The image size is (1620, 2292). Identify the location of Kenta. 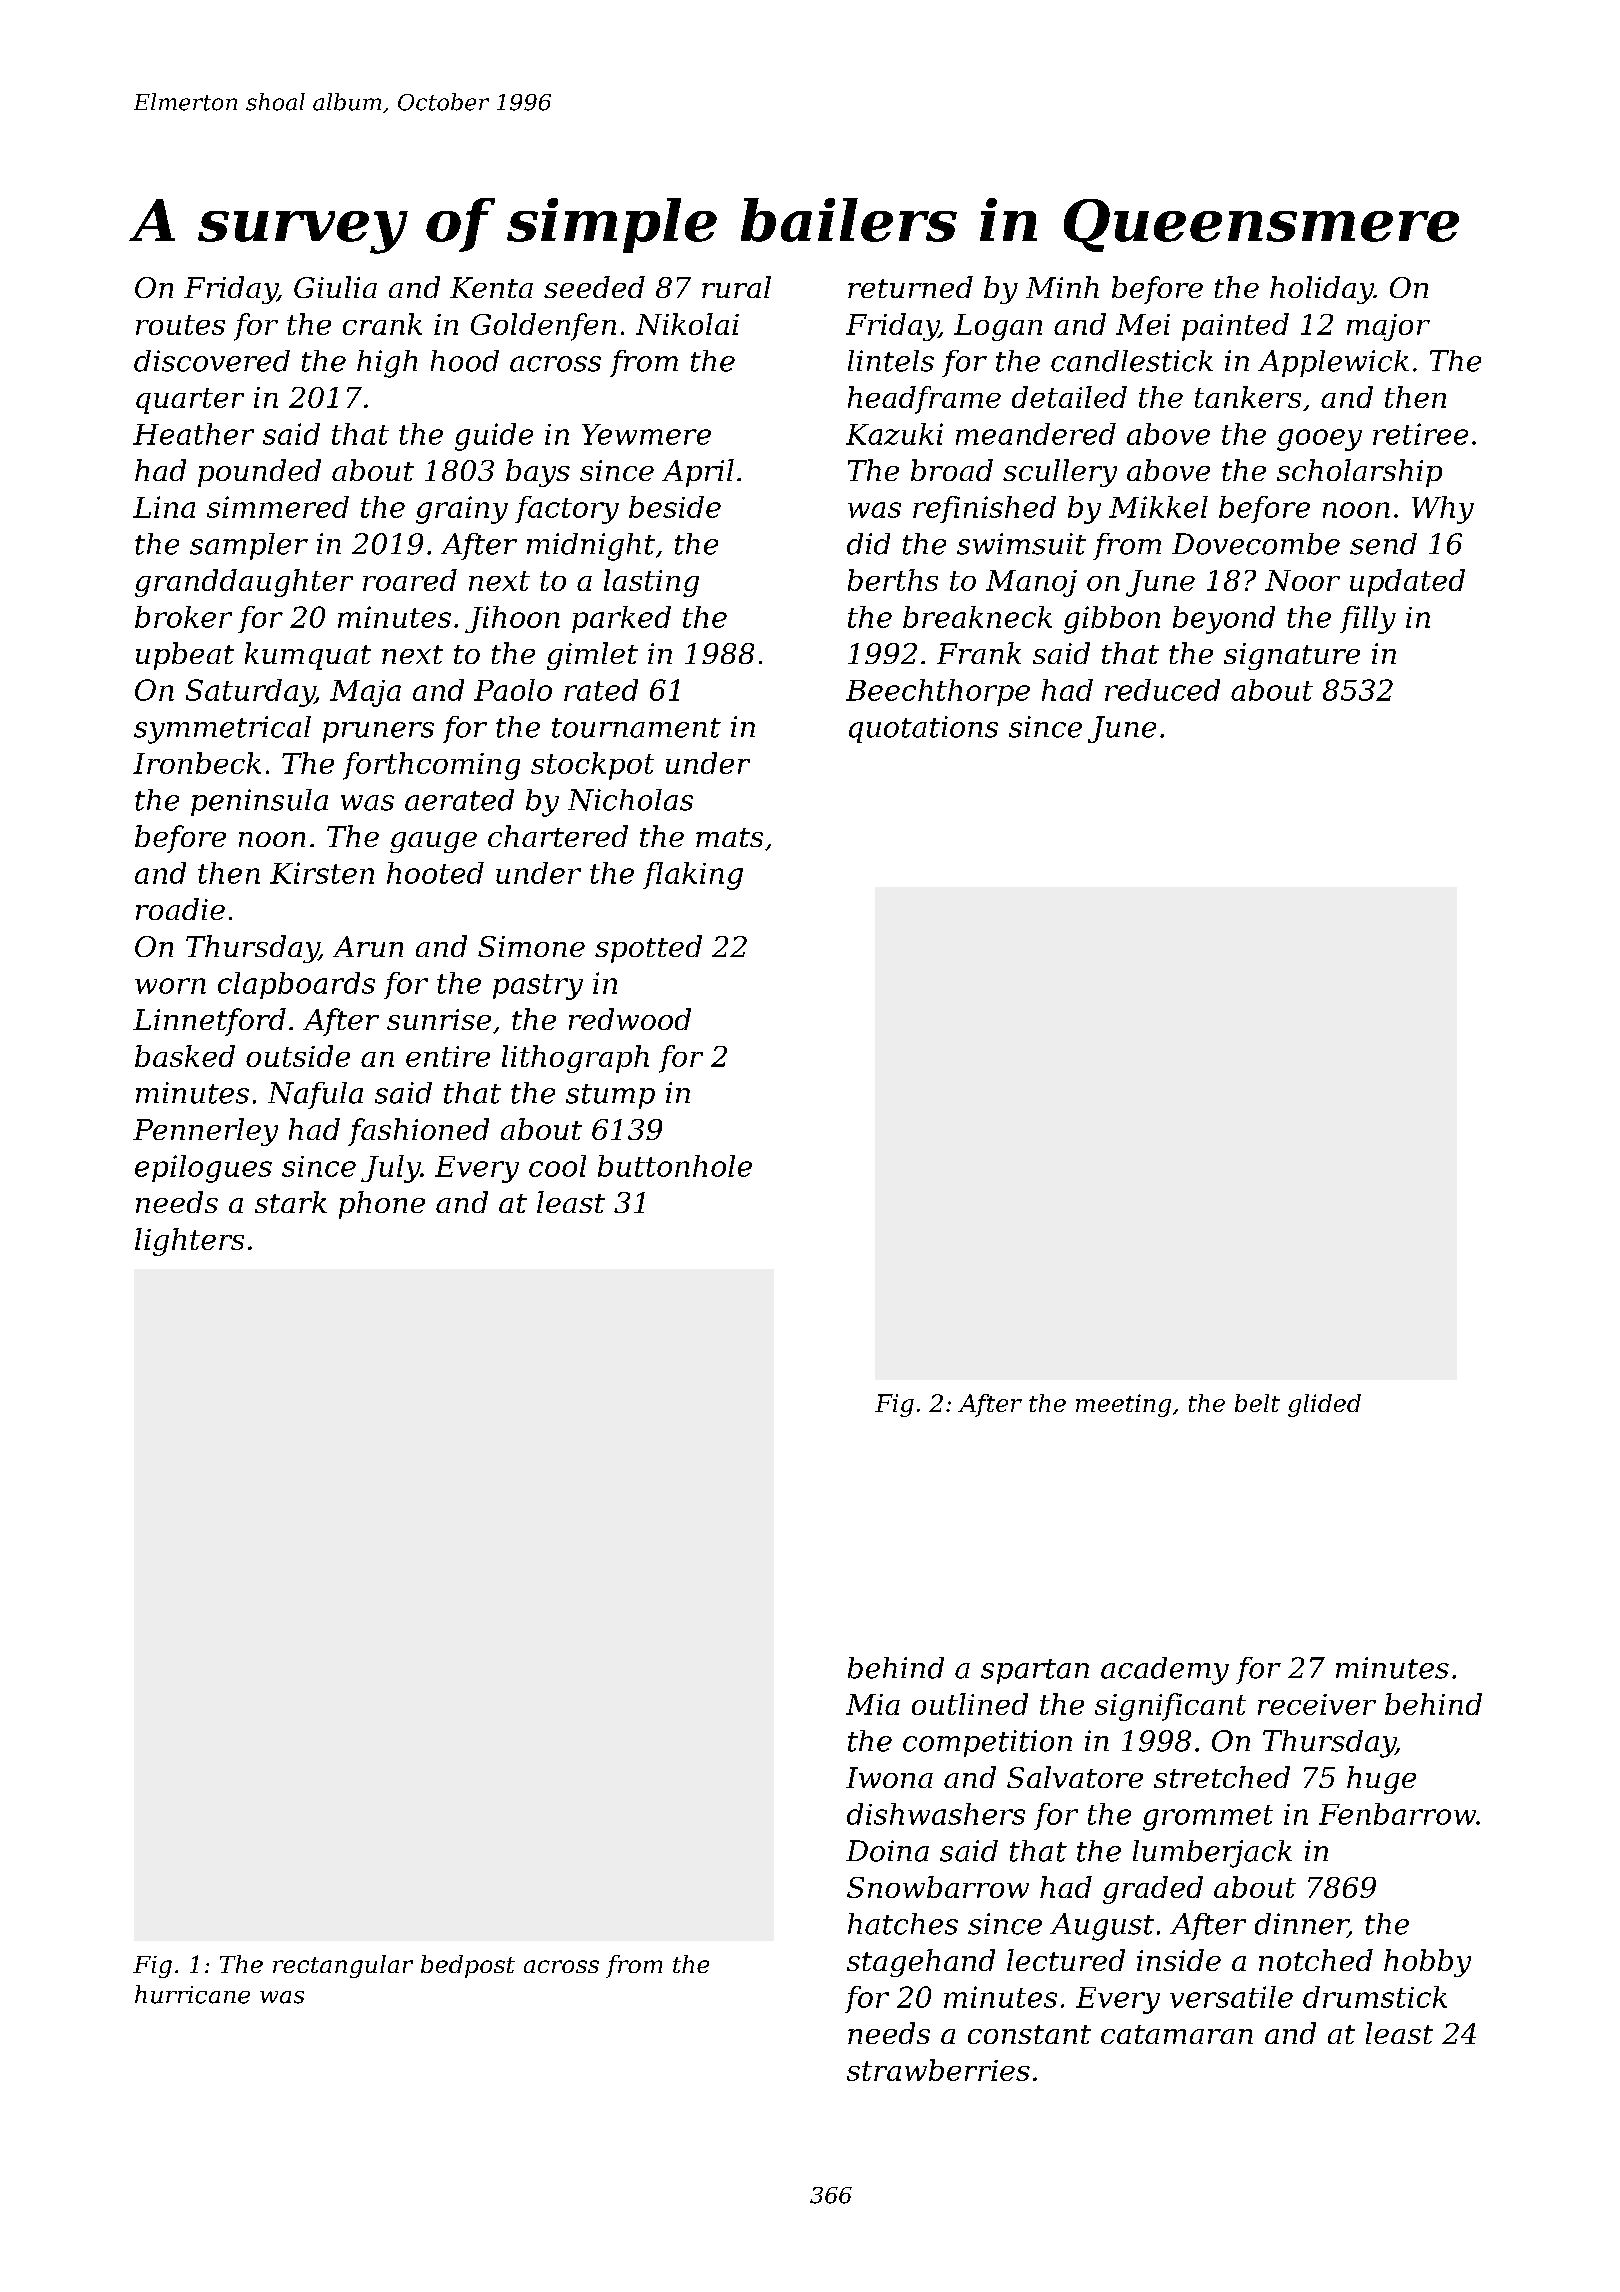
(491, 287).
